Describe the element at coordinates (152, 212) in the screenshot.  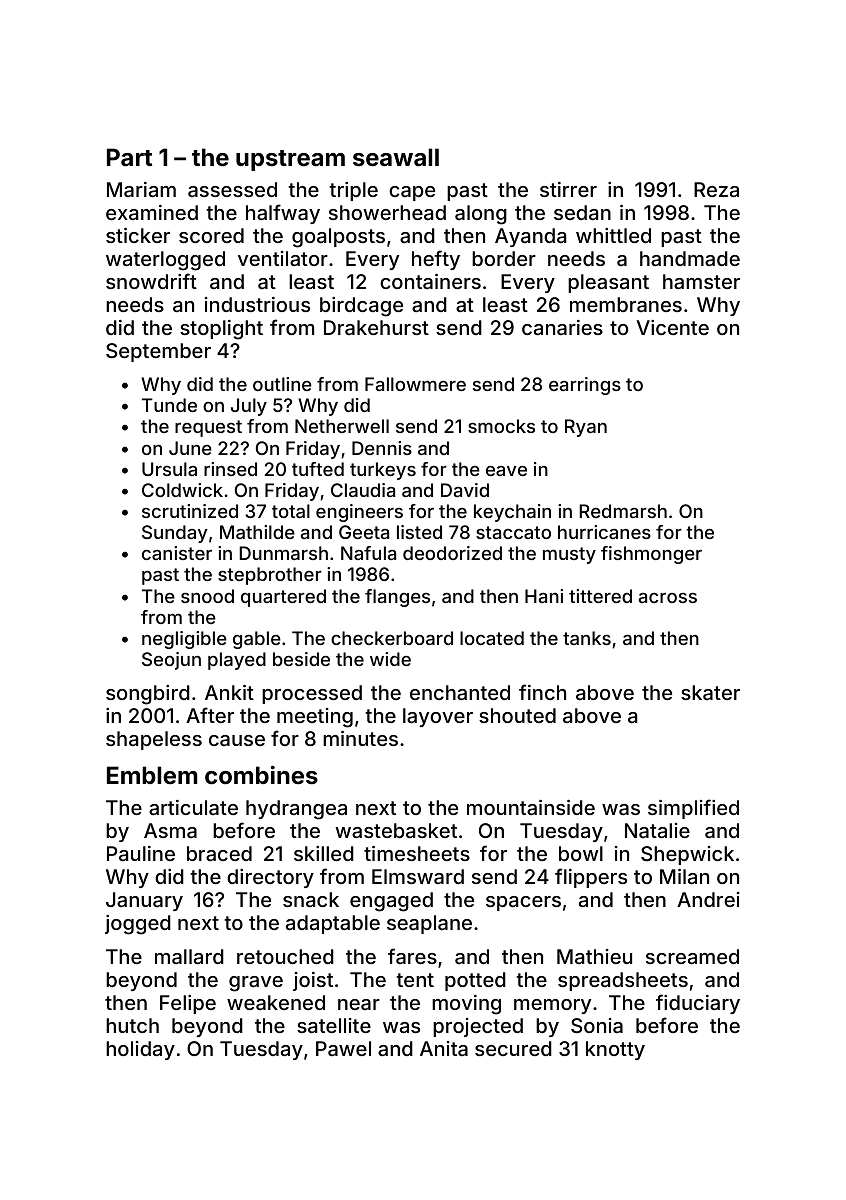
I see `examined` at that location.
